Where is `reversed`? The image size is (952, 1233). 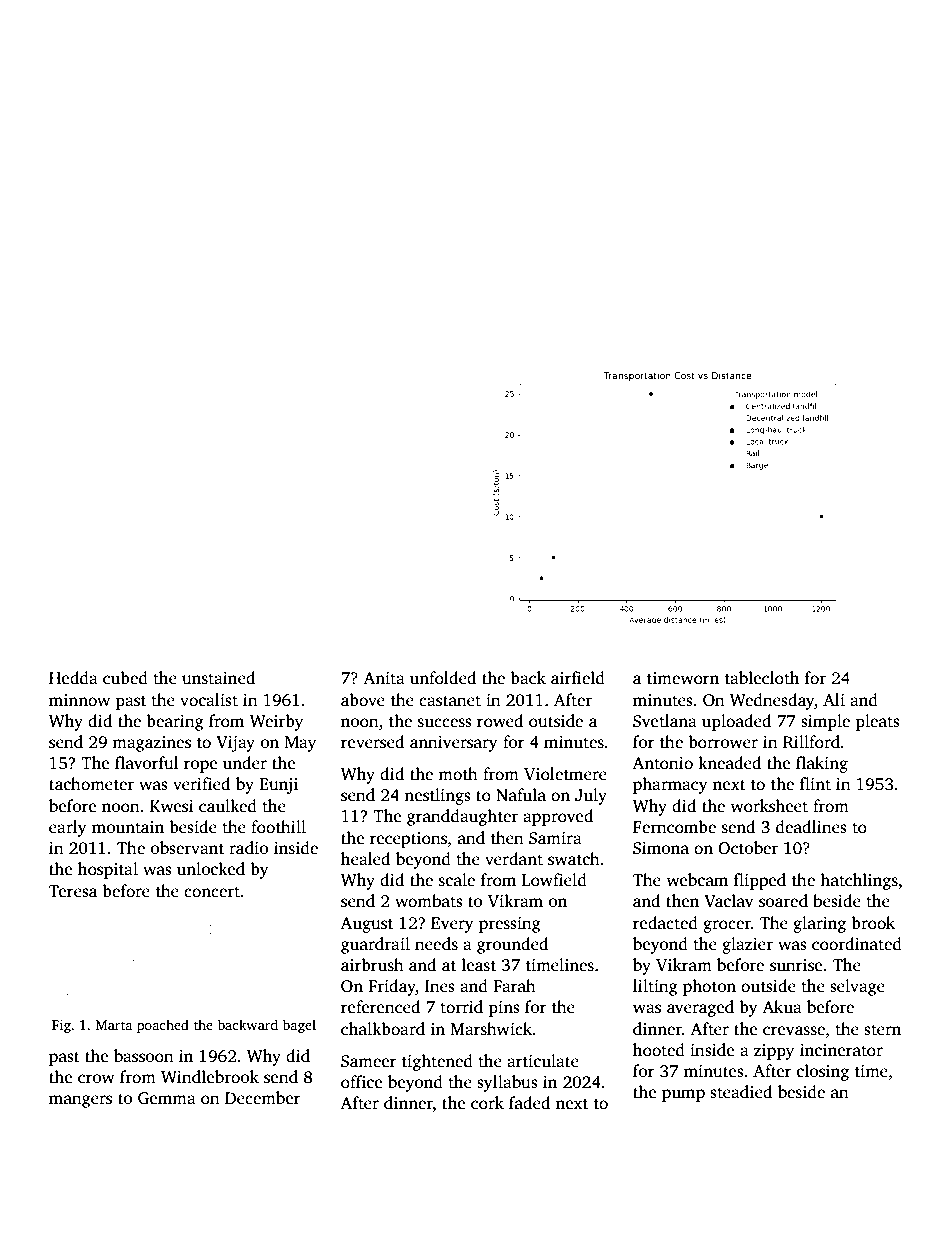 reversed is located at coordinates (372, 742).
